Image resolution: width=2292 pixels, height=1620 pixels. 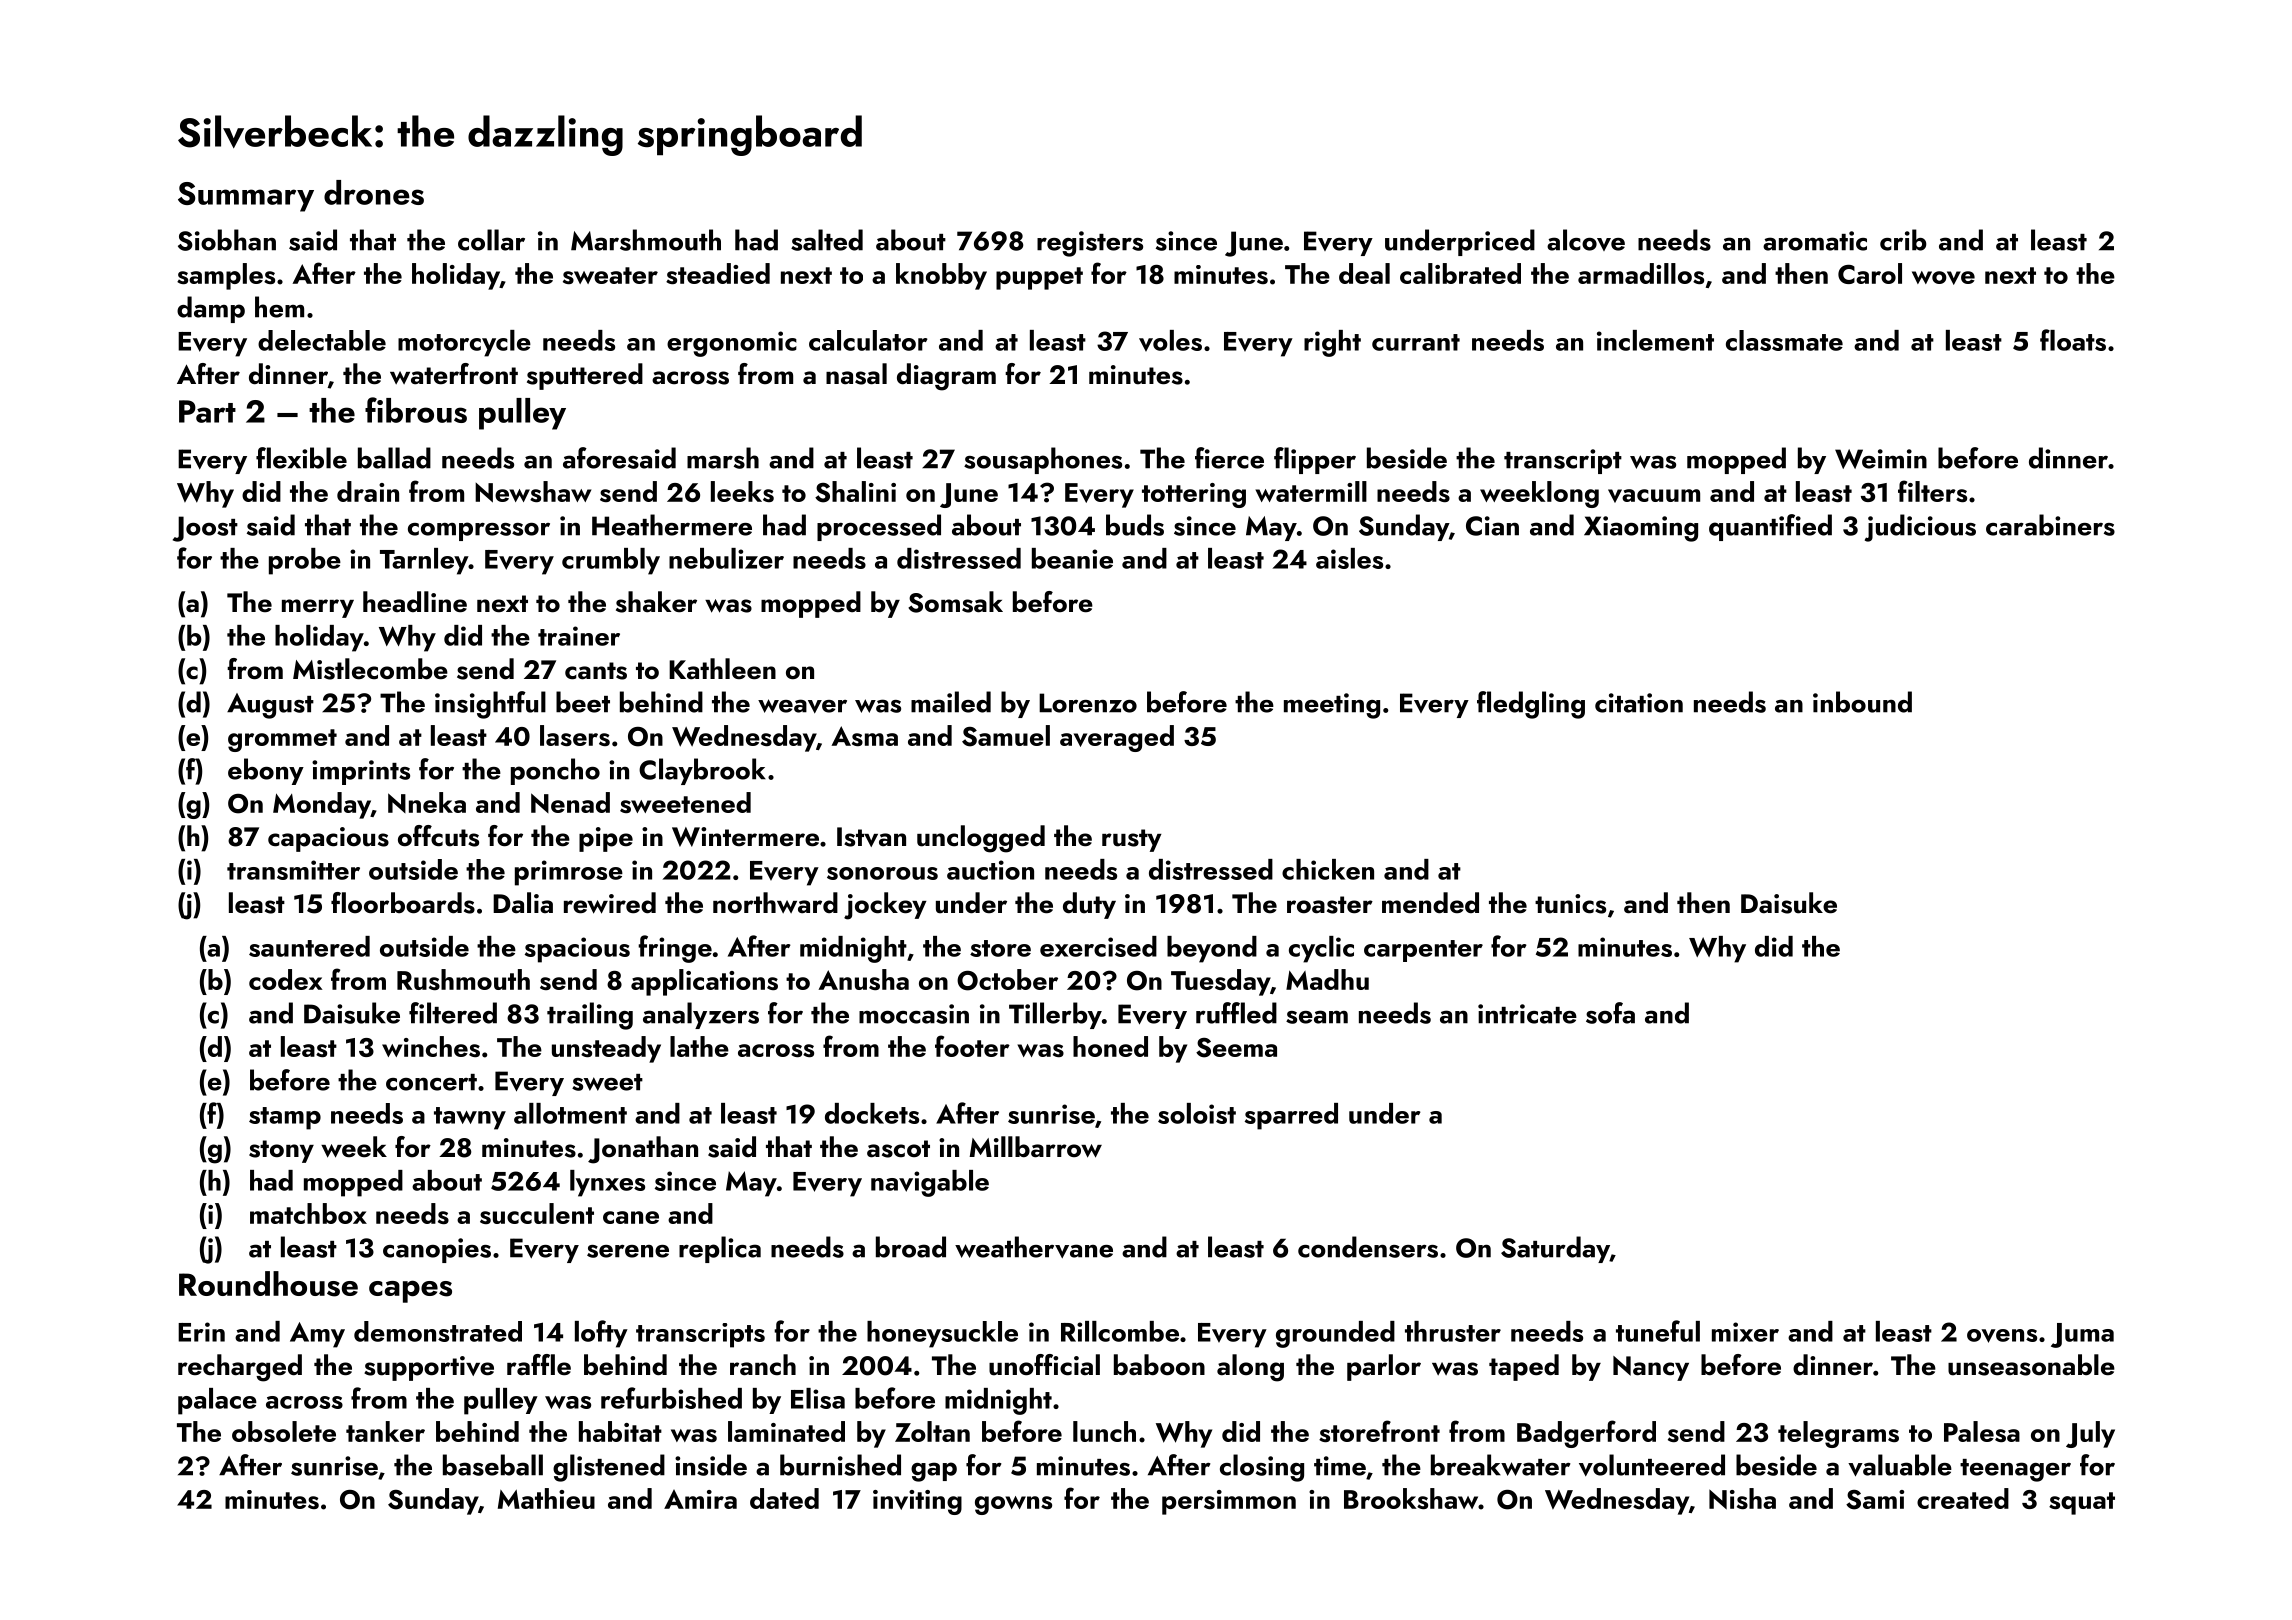 I want to click on Carol, so click(x=1870, y=273).
